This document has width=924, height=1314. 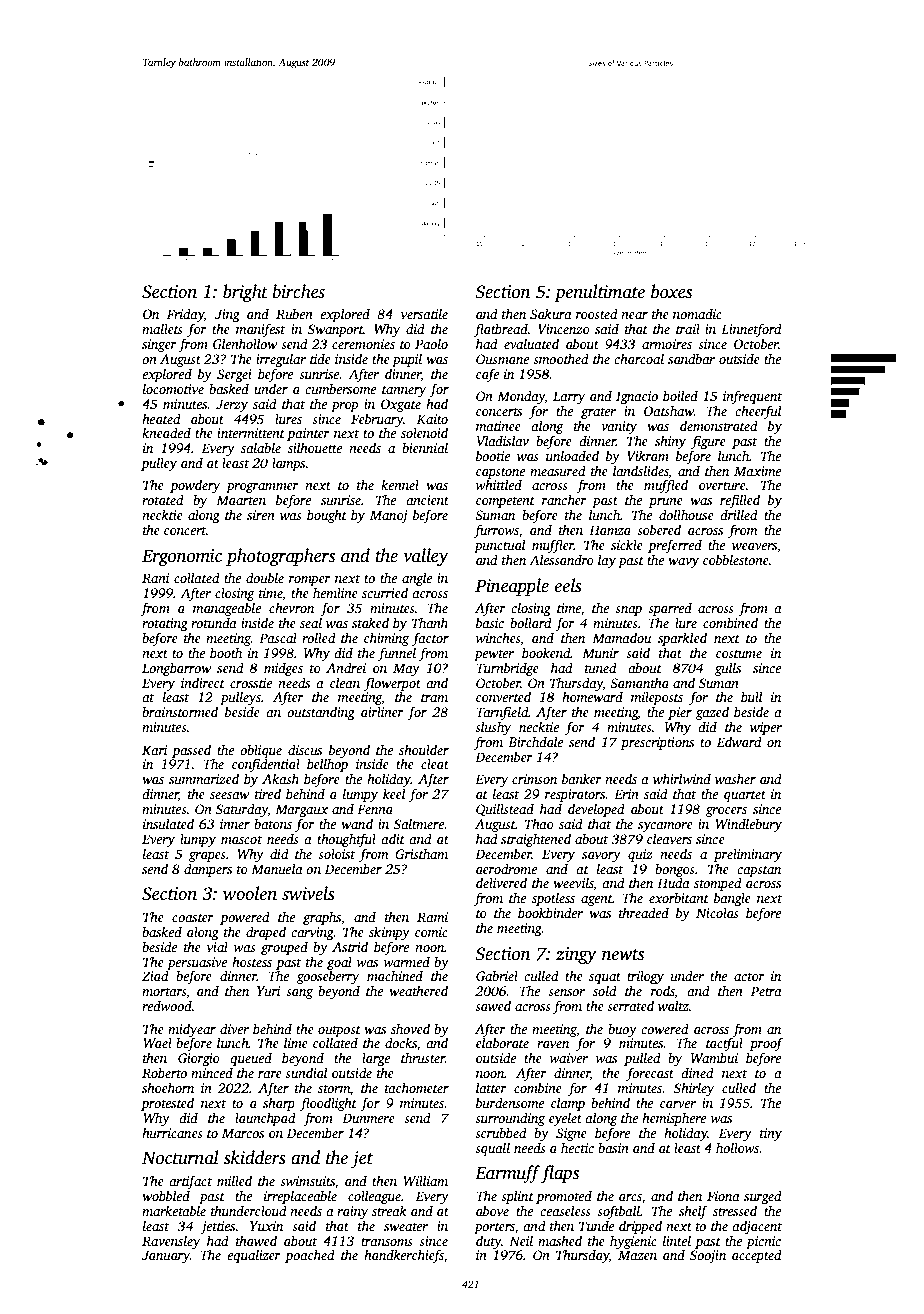 I want to click on Rani, so click(x=155, y=578).
